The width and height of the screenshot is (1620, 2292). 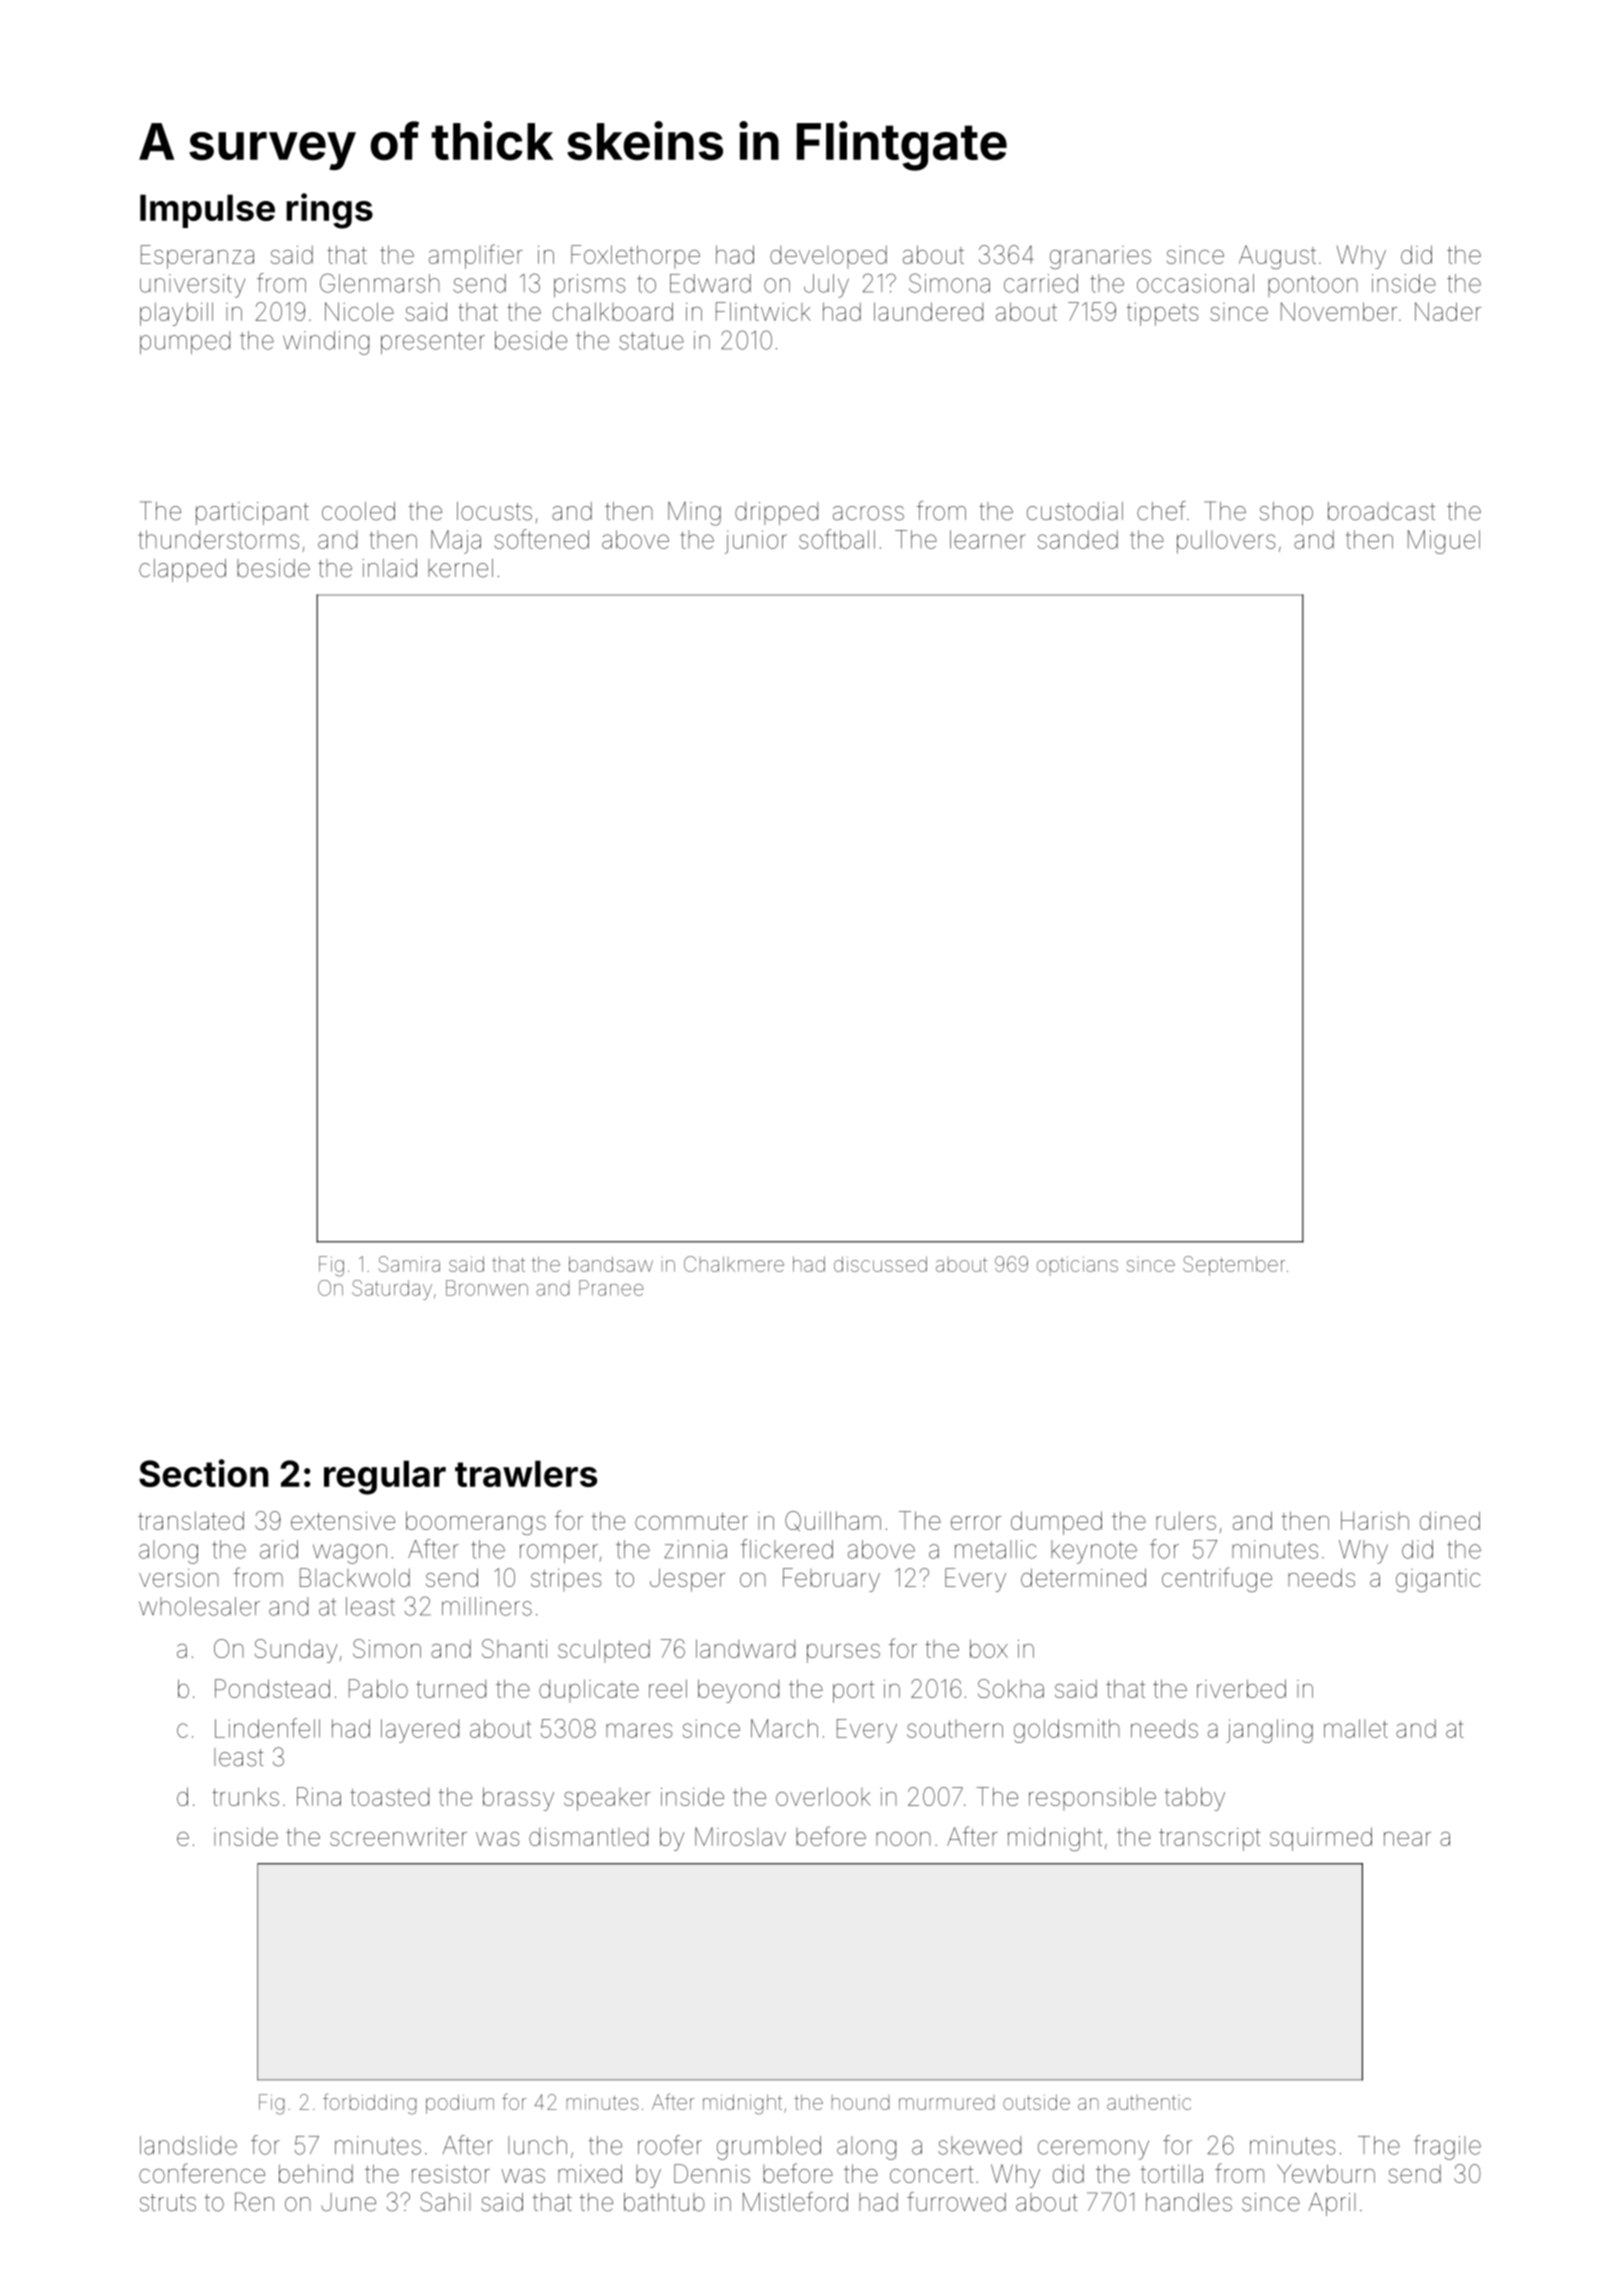 What do you see at coordinates (460, 568) in the screenshot?
I see `kernel` at bounding box center [460, 568].
